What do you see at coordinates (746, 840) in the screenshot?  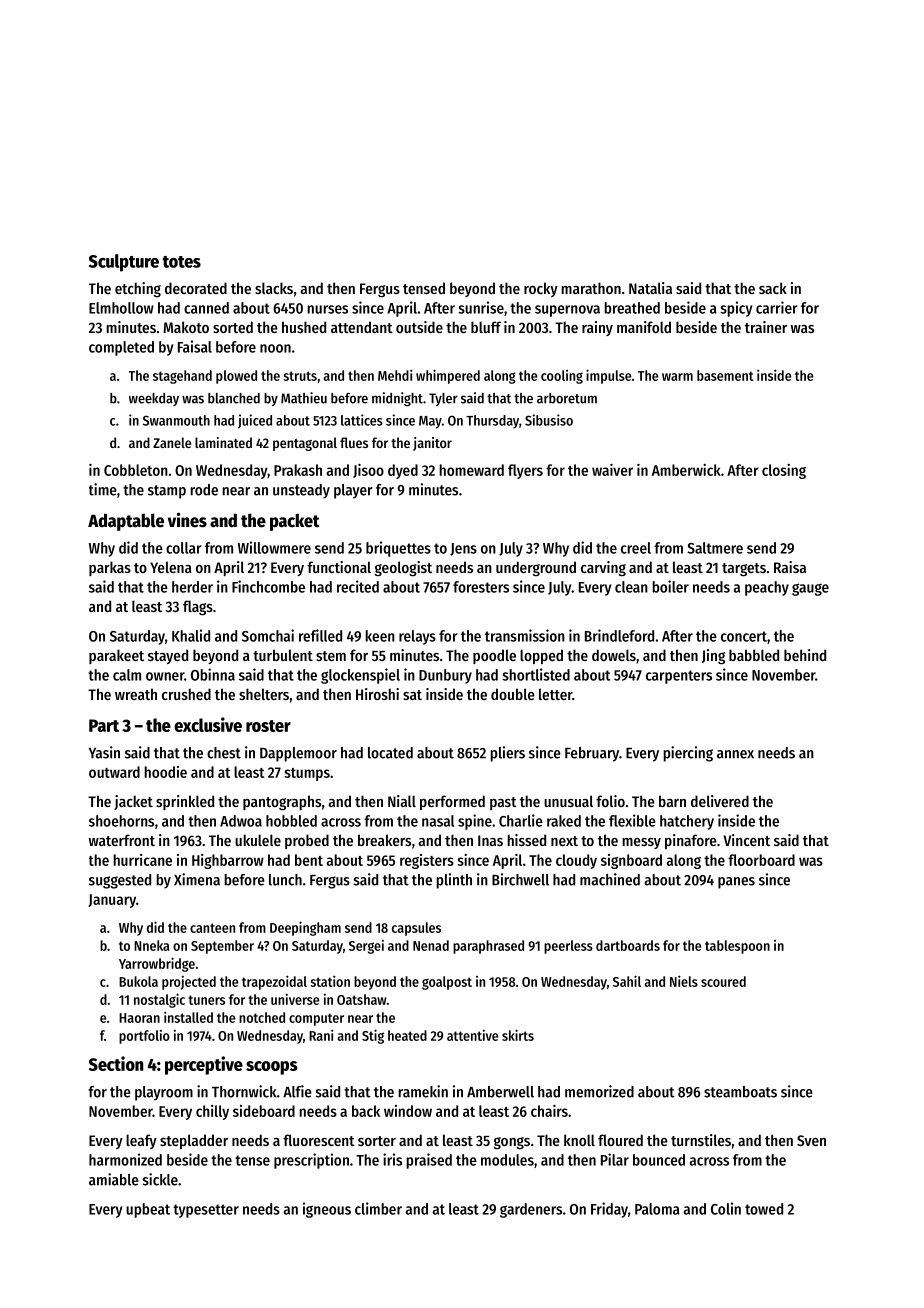 I see `Vincent` at bounding box center [746, 840].
